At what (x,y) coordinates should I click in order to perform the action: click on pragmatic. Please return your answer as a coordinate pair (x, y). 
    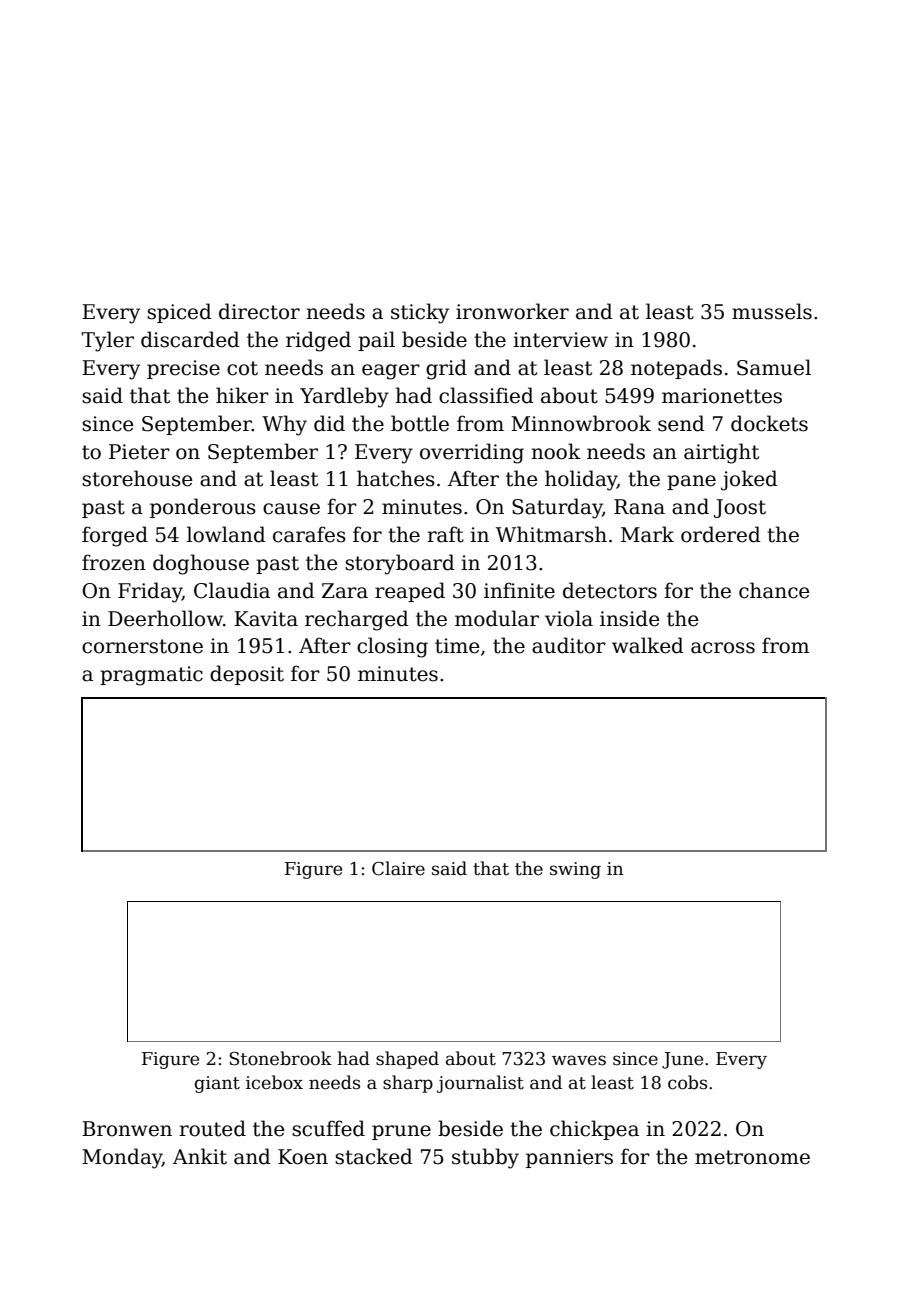
    Looking at the image, I should click on (151, 676).
